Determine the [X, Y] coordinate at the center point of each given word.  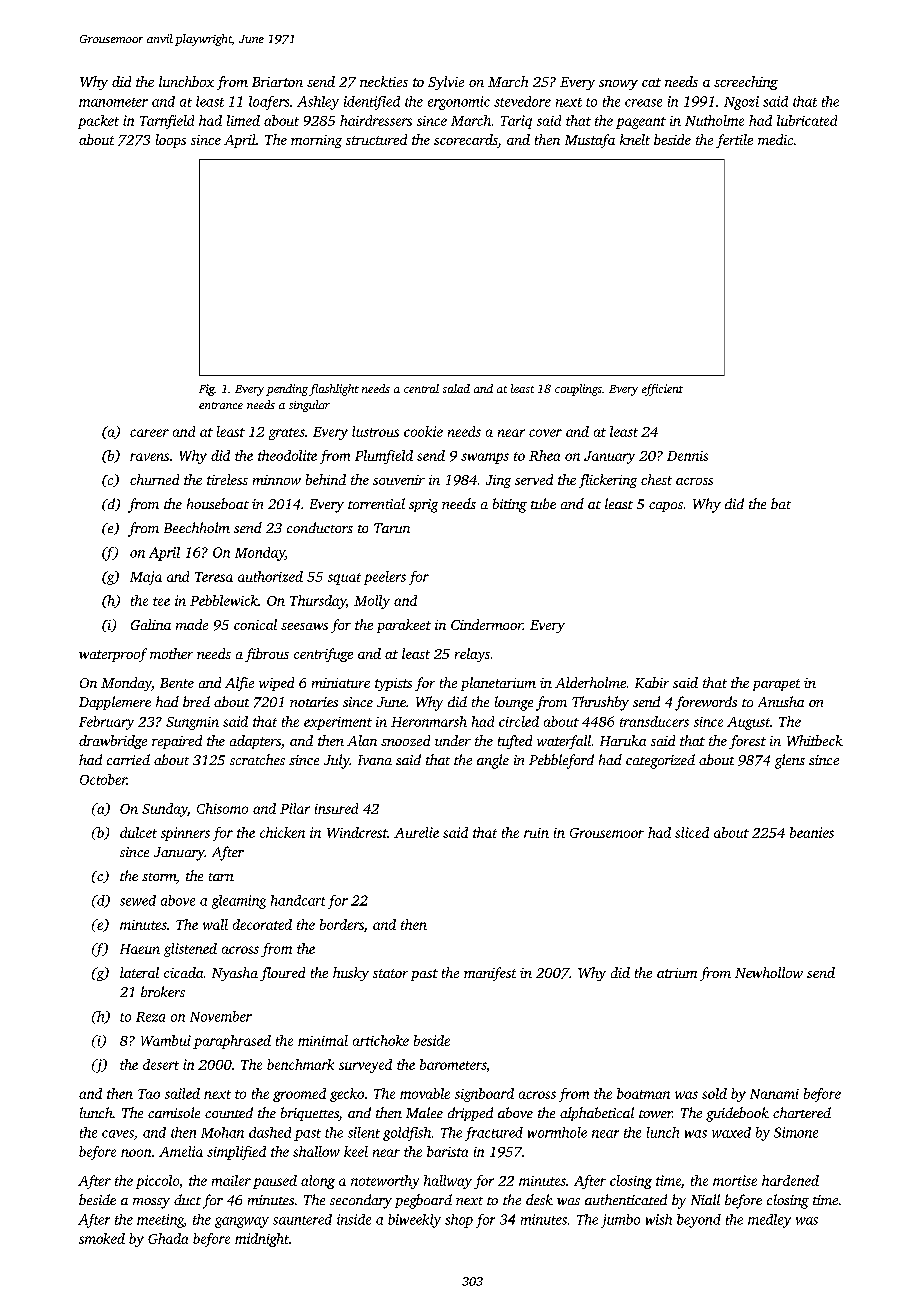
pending [287, 390]
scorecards [466, 141]
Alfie [239, 684]
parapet [776, 685]
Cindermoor [487, 624]
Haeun [140, 949]
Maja [146, 578]
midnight [262, 1240]
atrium [677, 973]
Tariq [516, 122]
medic [775, 139]
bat [781, 503]
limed [243, 120]
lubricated [807, 120]
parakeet [404, 626]
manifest [490, 974]
